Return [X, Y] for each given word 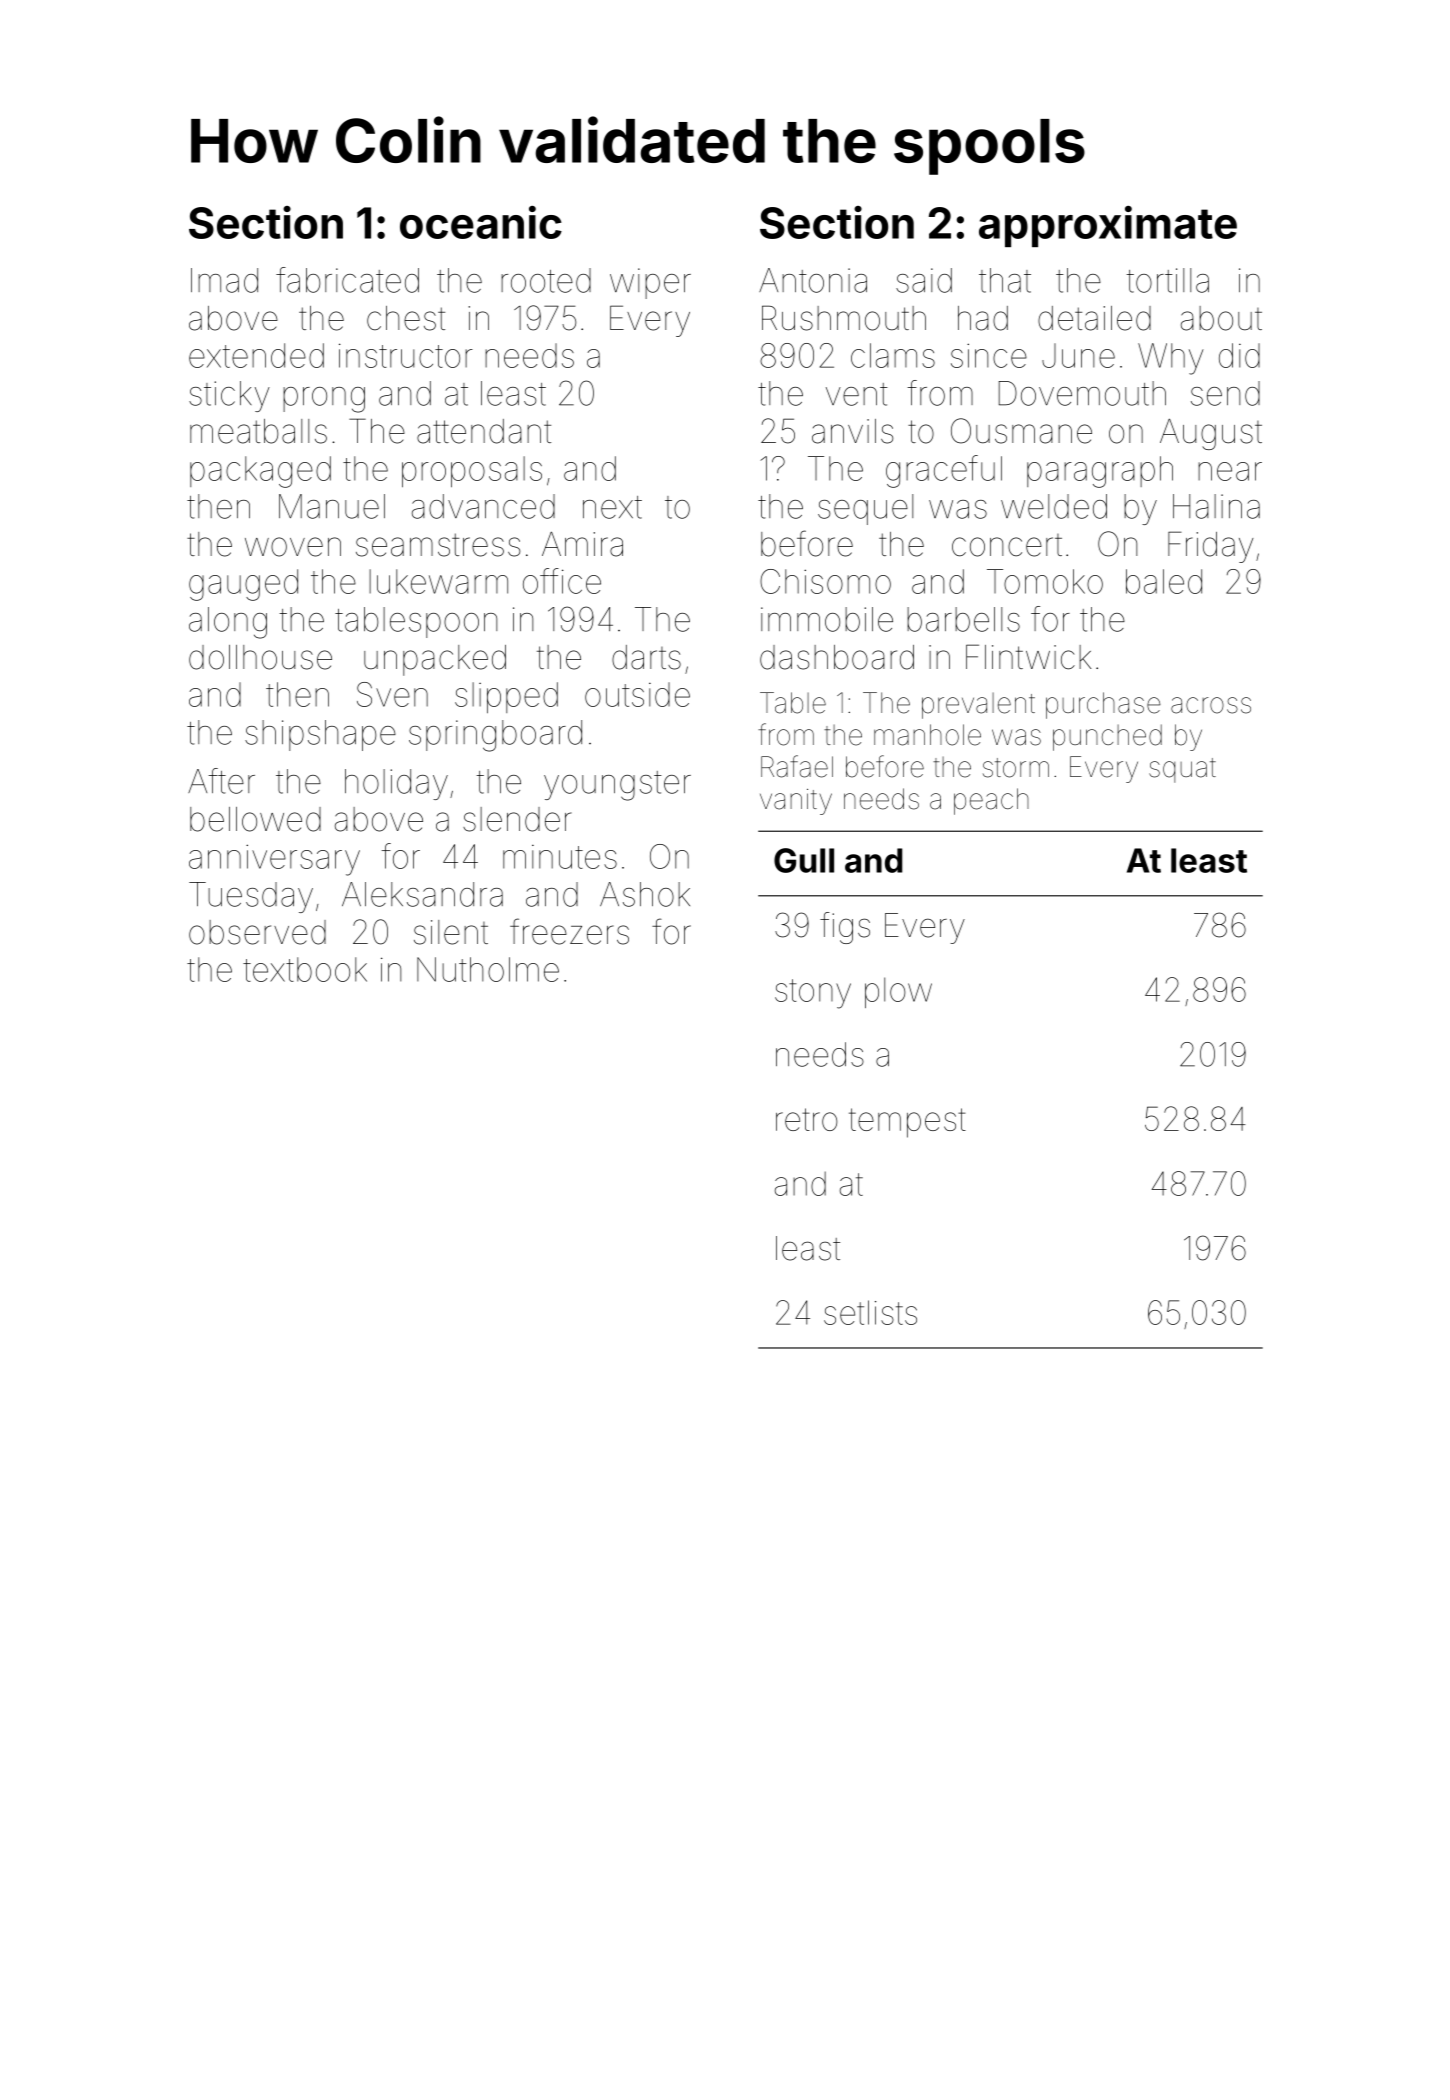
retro [807, 1119]
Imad [224, 280]
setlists [870, 1312]
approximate [1108, 226]
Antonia [813, 280]
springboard [495, 736]
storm [1016, 768]
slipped [506, 697]
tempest [907, 1123]
